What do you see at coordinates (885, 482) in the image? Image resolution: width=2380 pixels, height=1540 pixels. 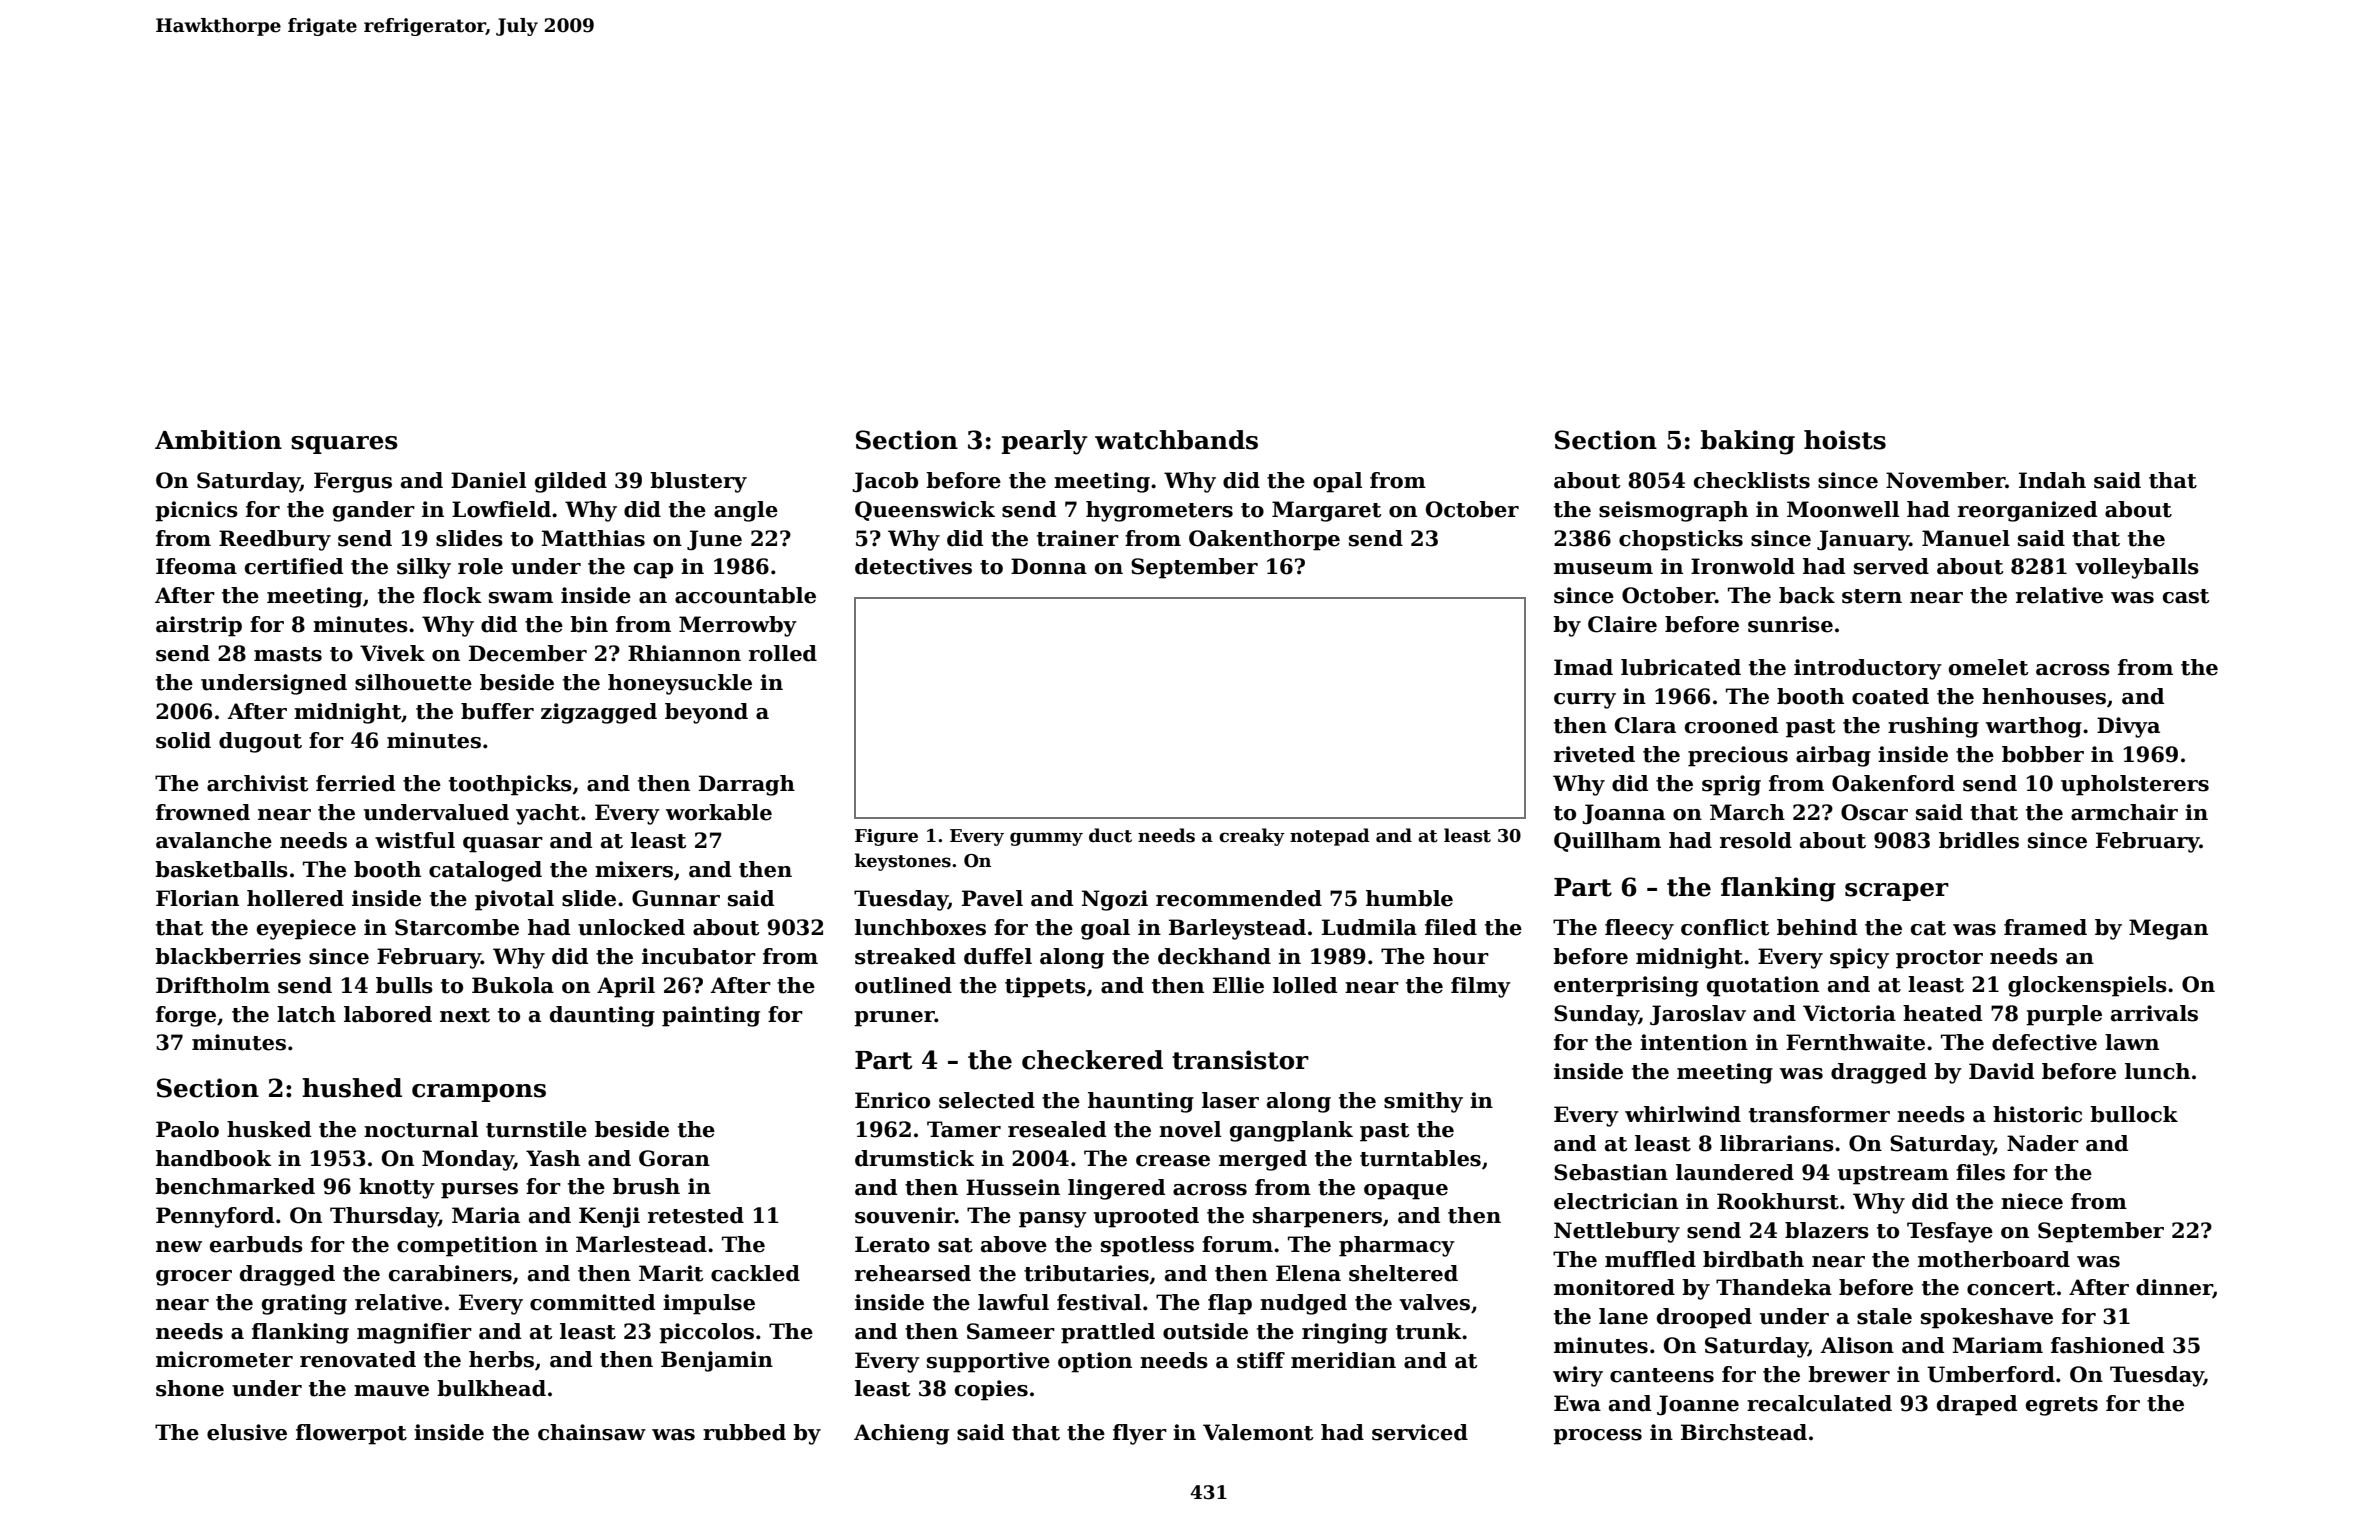 I see `Jacob` at bounding box center [885, 482].
